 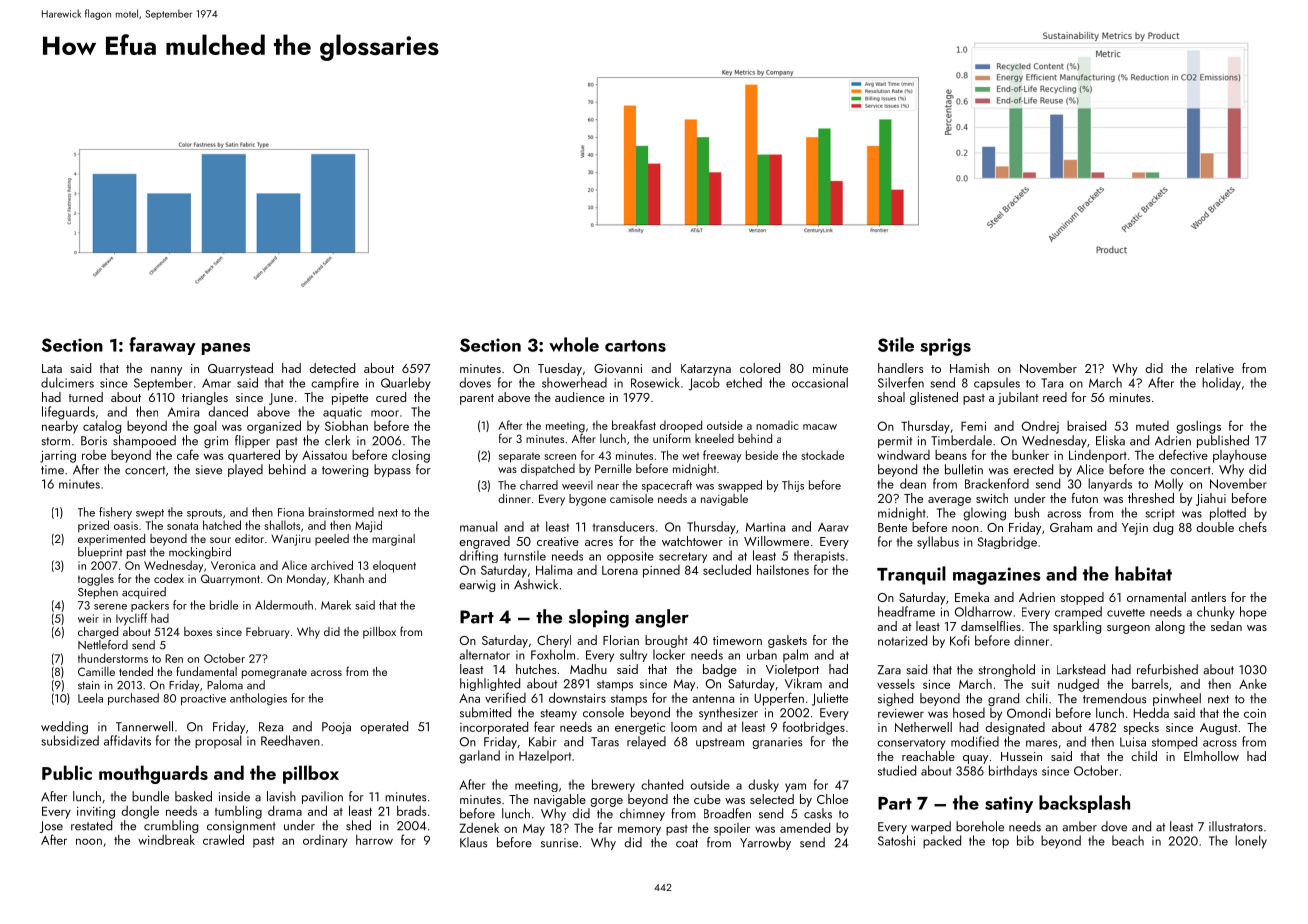 What do you see at coordinates (720, 670) in the screenshot?
I see `badge` at bounding box center [720, 670].
